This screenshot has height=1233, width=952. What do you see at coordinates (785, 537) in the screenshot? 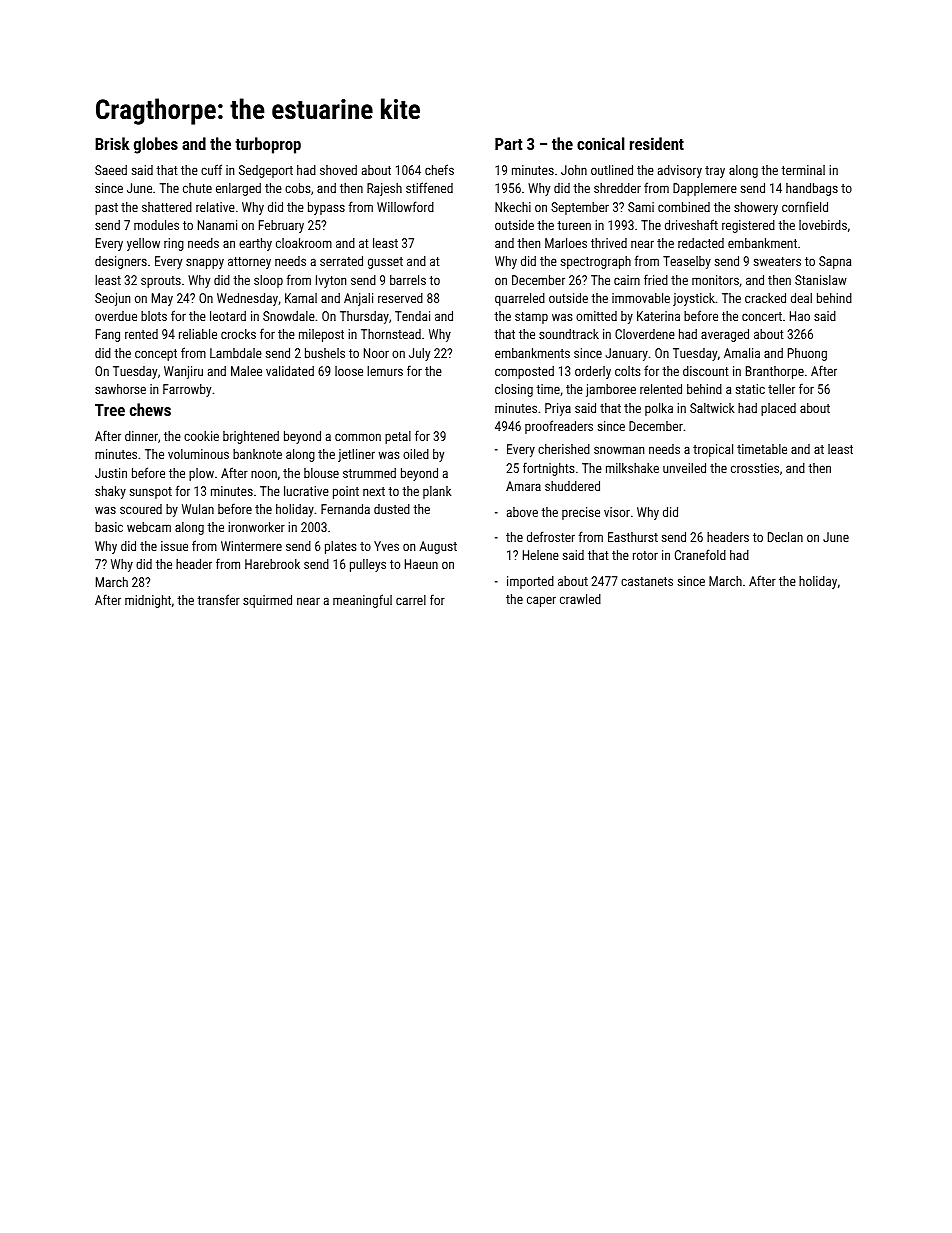
I see `Declan` at bounding box center [785, 537].
